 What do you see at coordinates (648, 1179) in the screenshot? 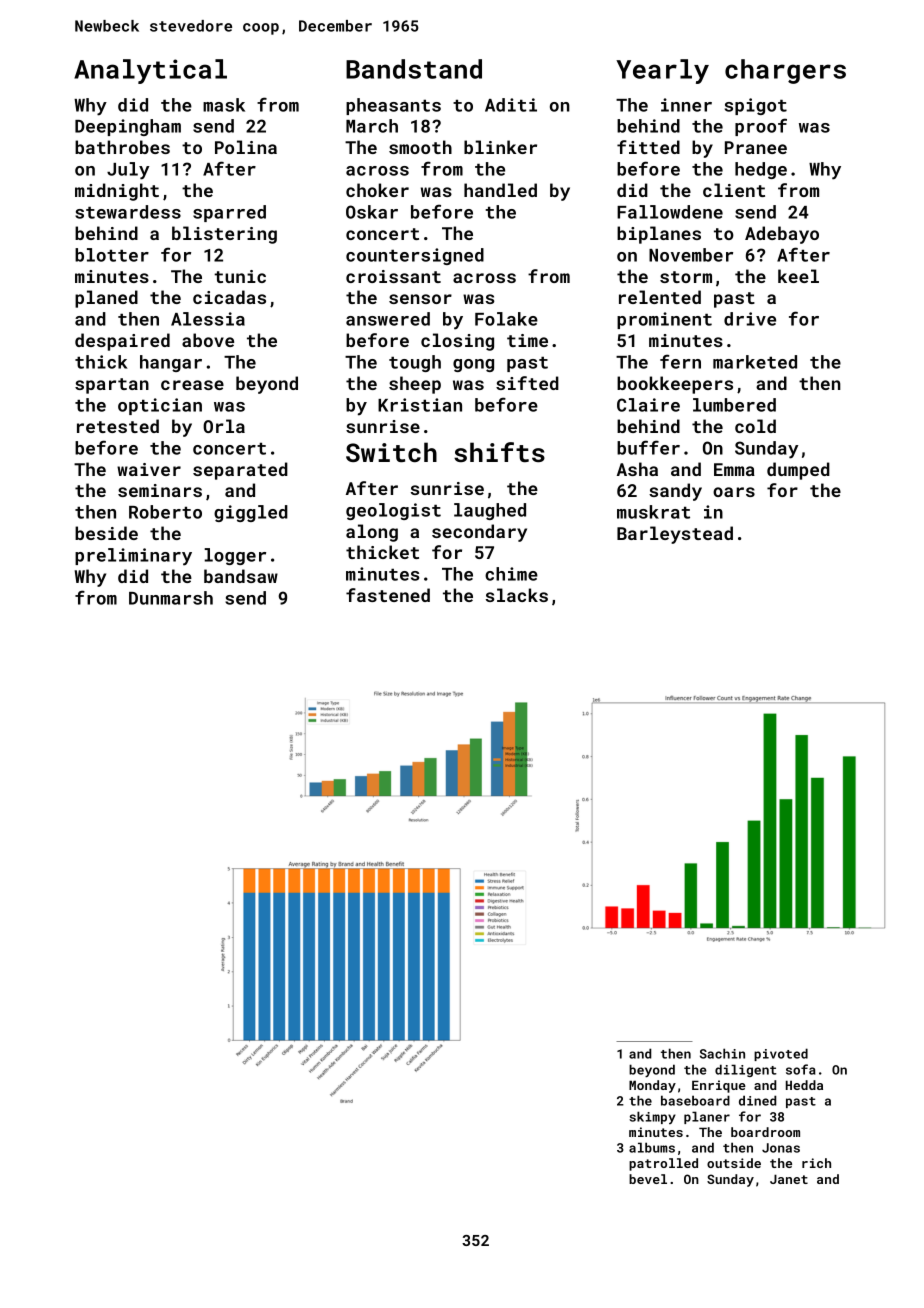
I see `bevel` at bounding box center [648, 1179].
